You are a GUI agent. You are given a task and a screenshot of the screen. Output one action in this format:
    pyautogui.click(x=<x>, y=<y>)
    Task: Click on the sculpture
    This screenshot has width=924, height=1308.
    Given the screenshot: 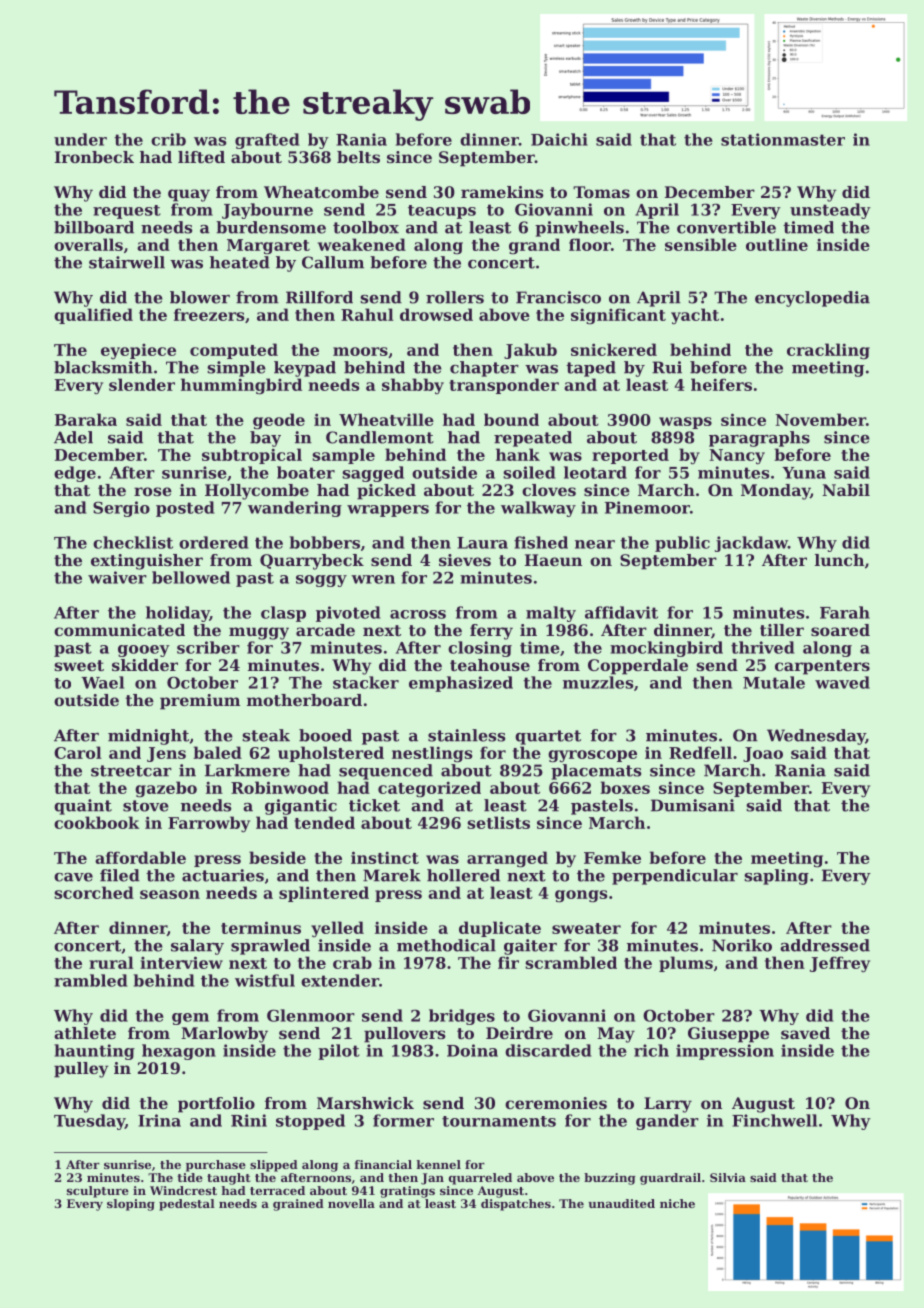 What is the action you would take?
    pyautogui.click(x=98, y=1192)
